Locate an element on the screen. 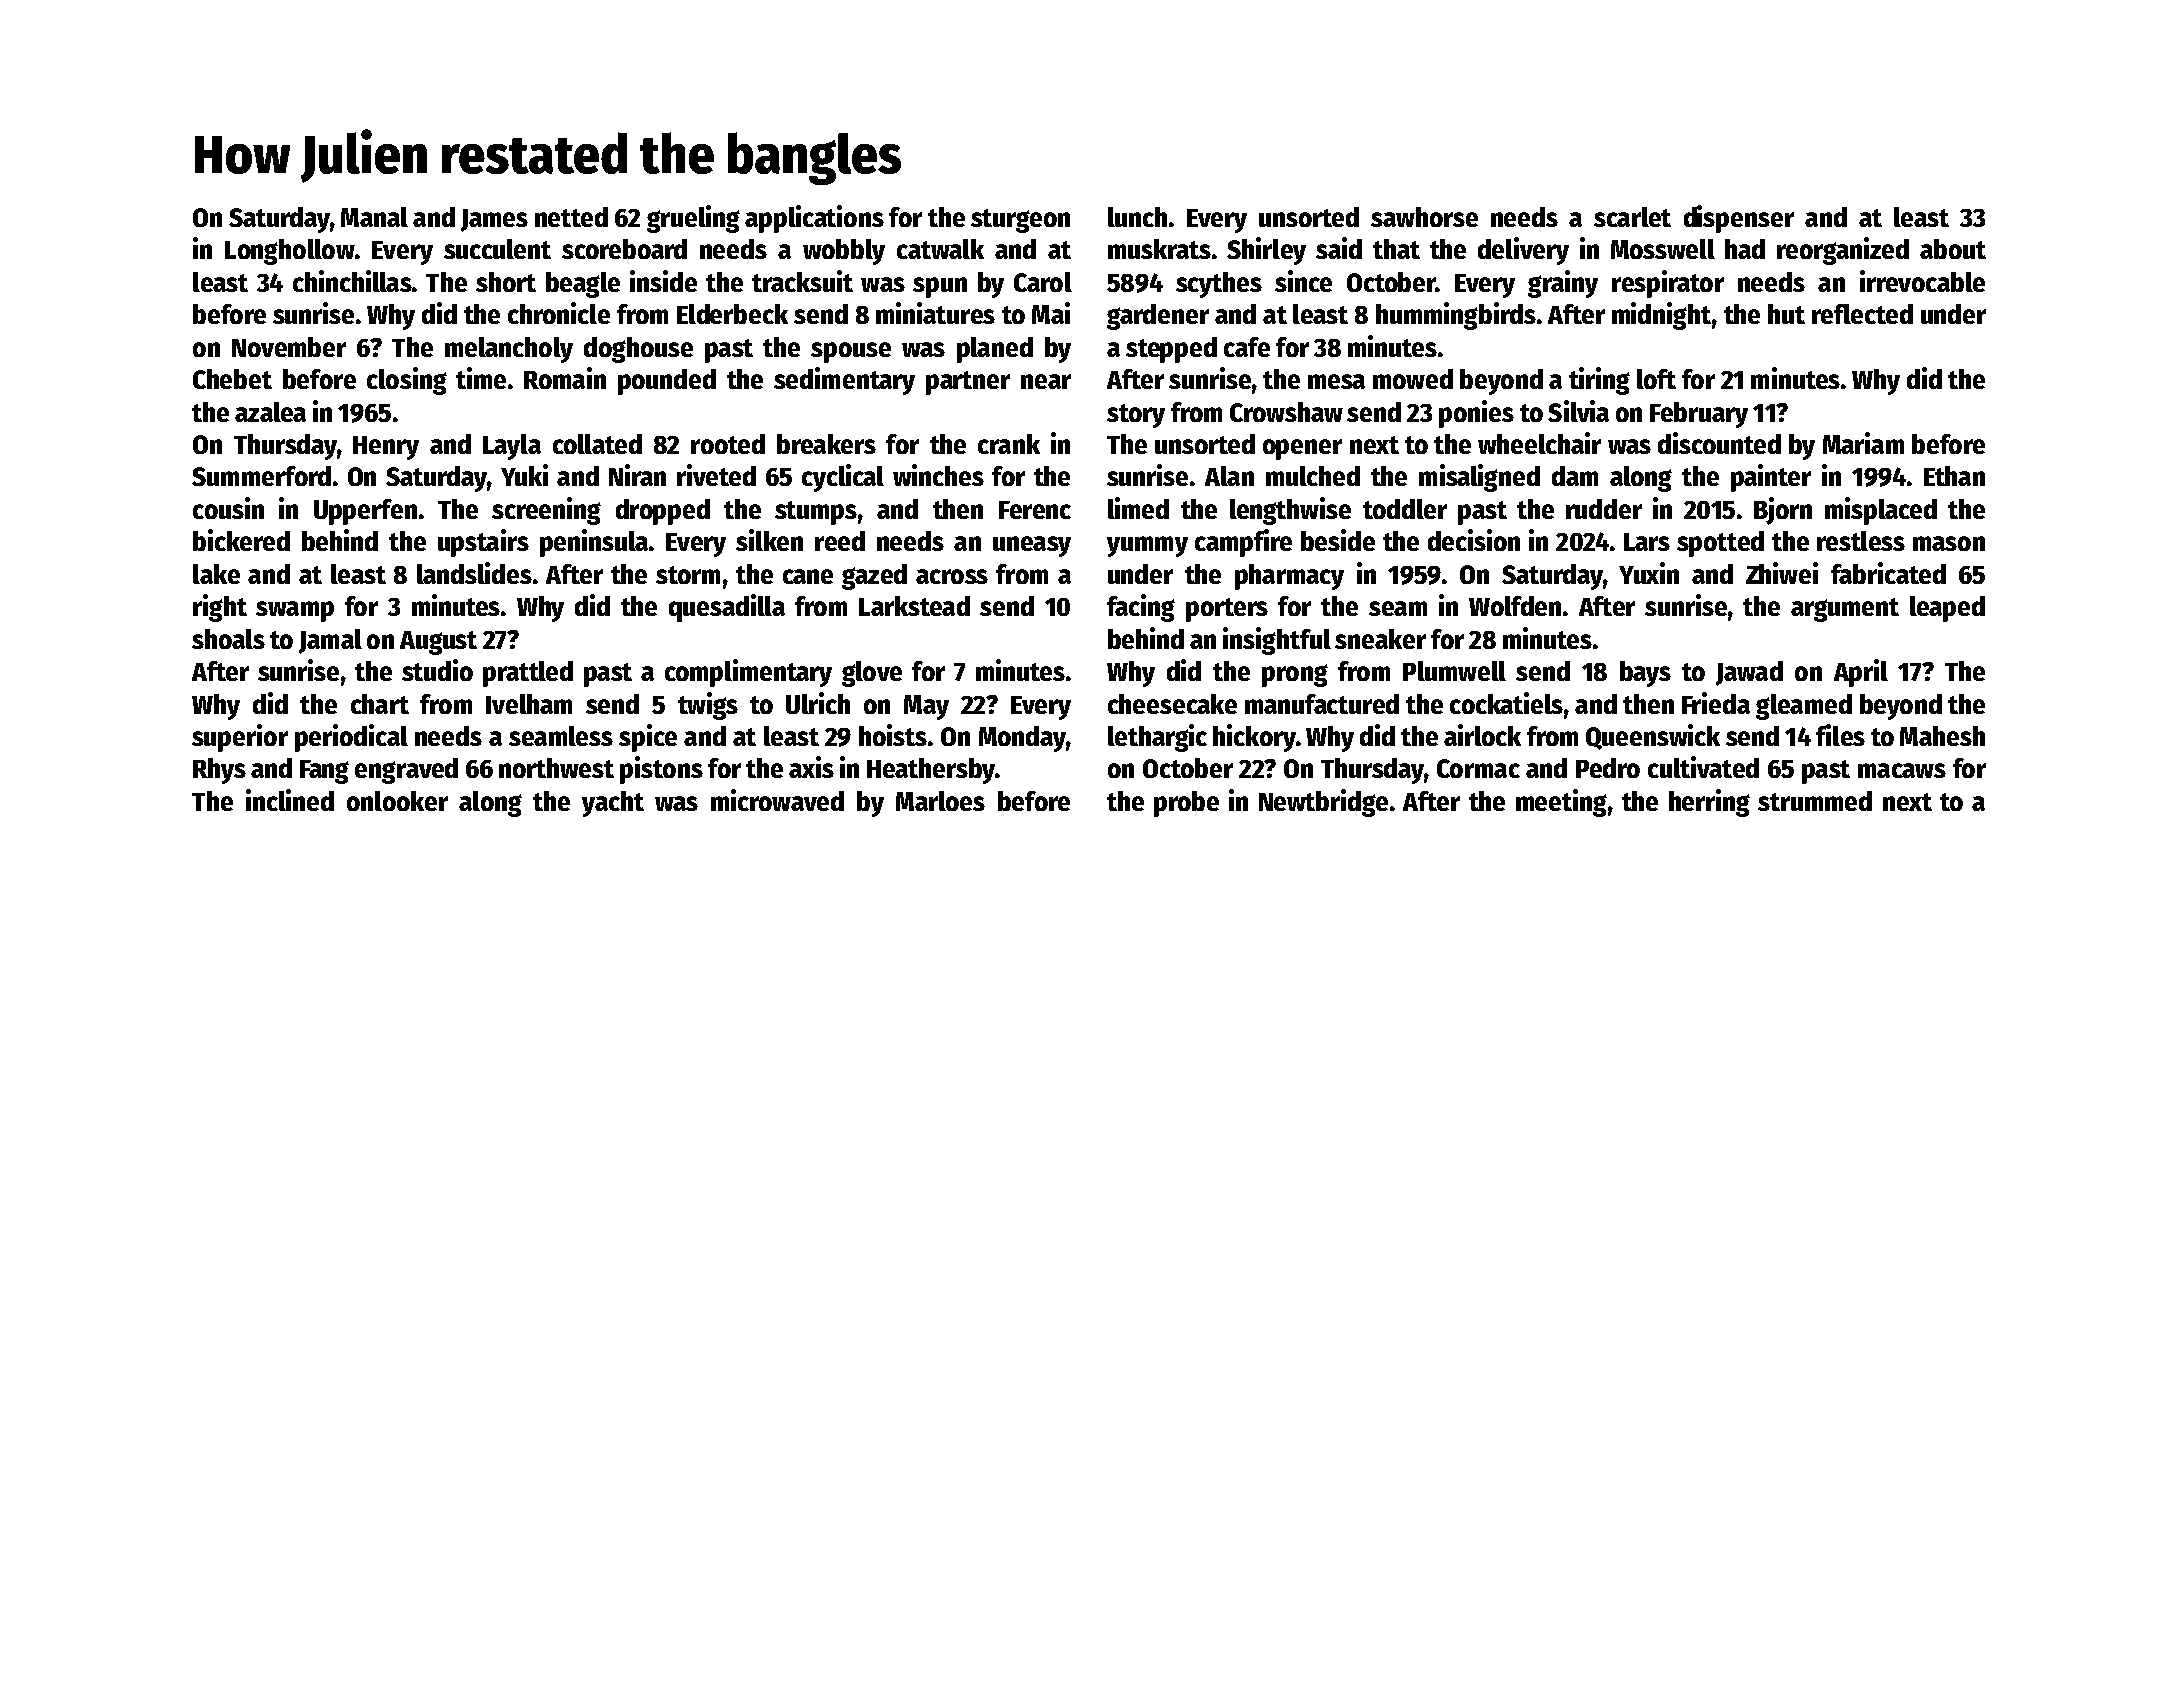 This screenshot has height=1683, width=2178. loft is located at coordinates (1656, 379).
